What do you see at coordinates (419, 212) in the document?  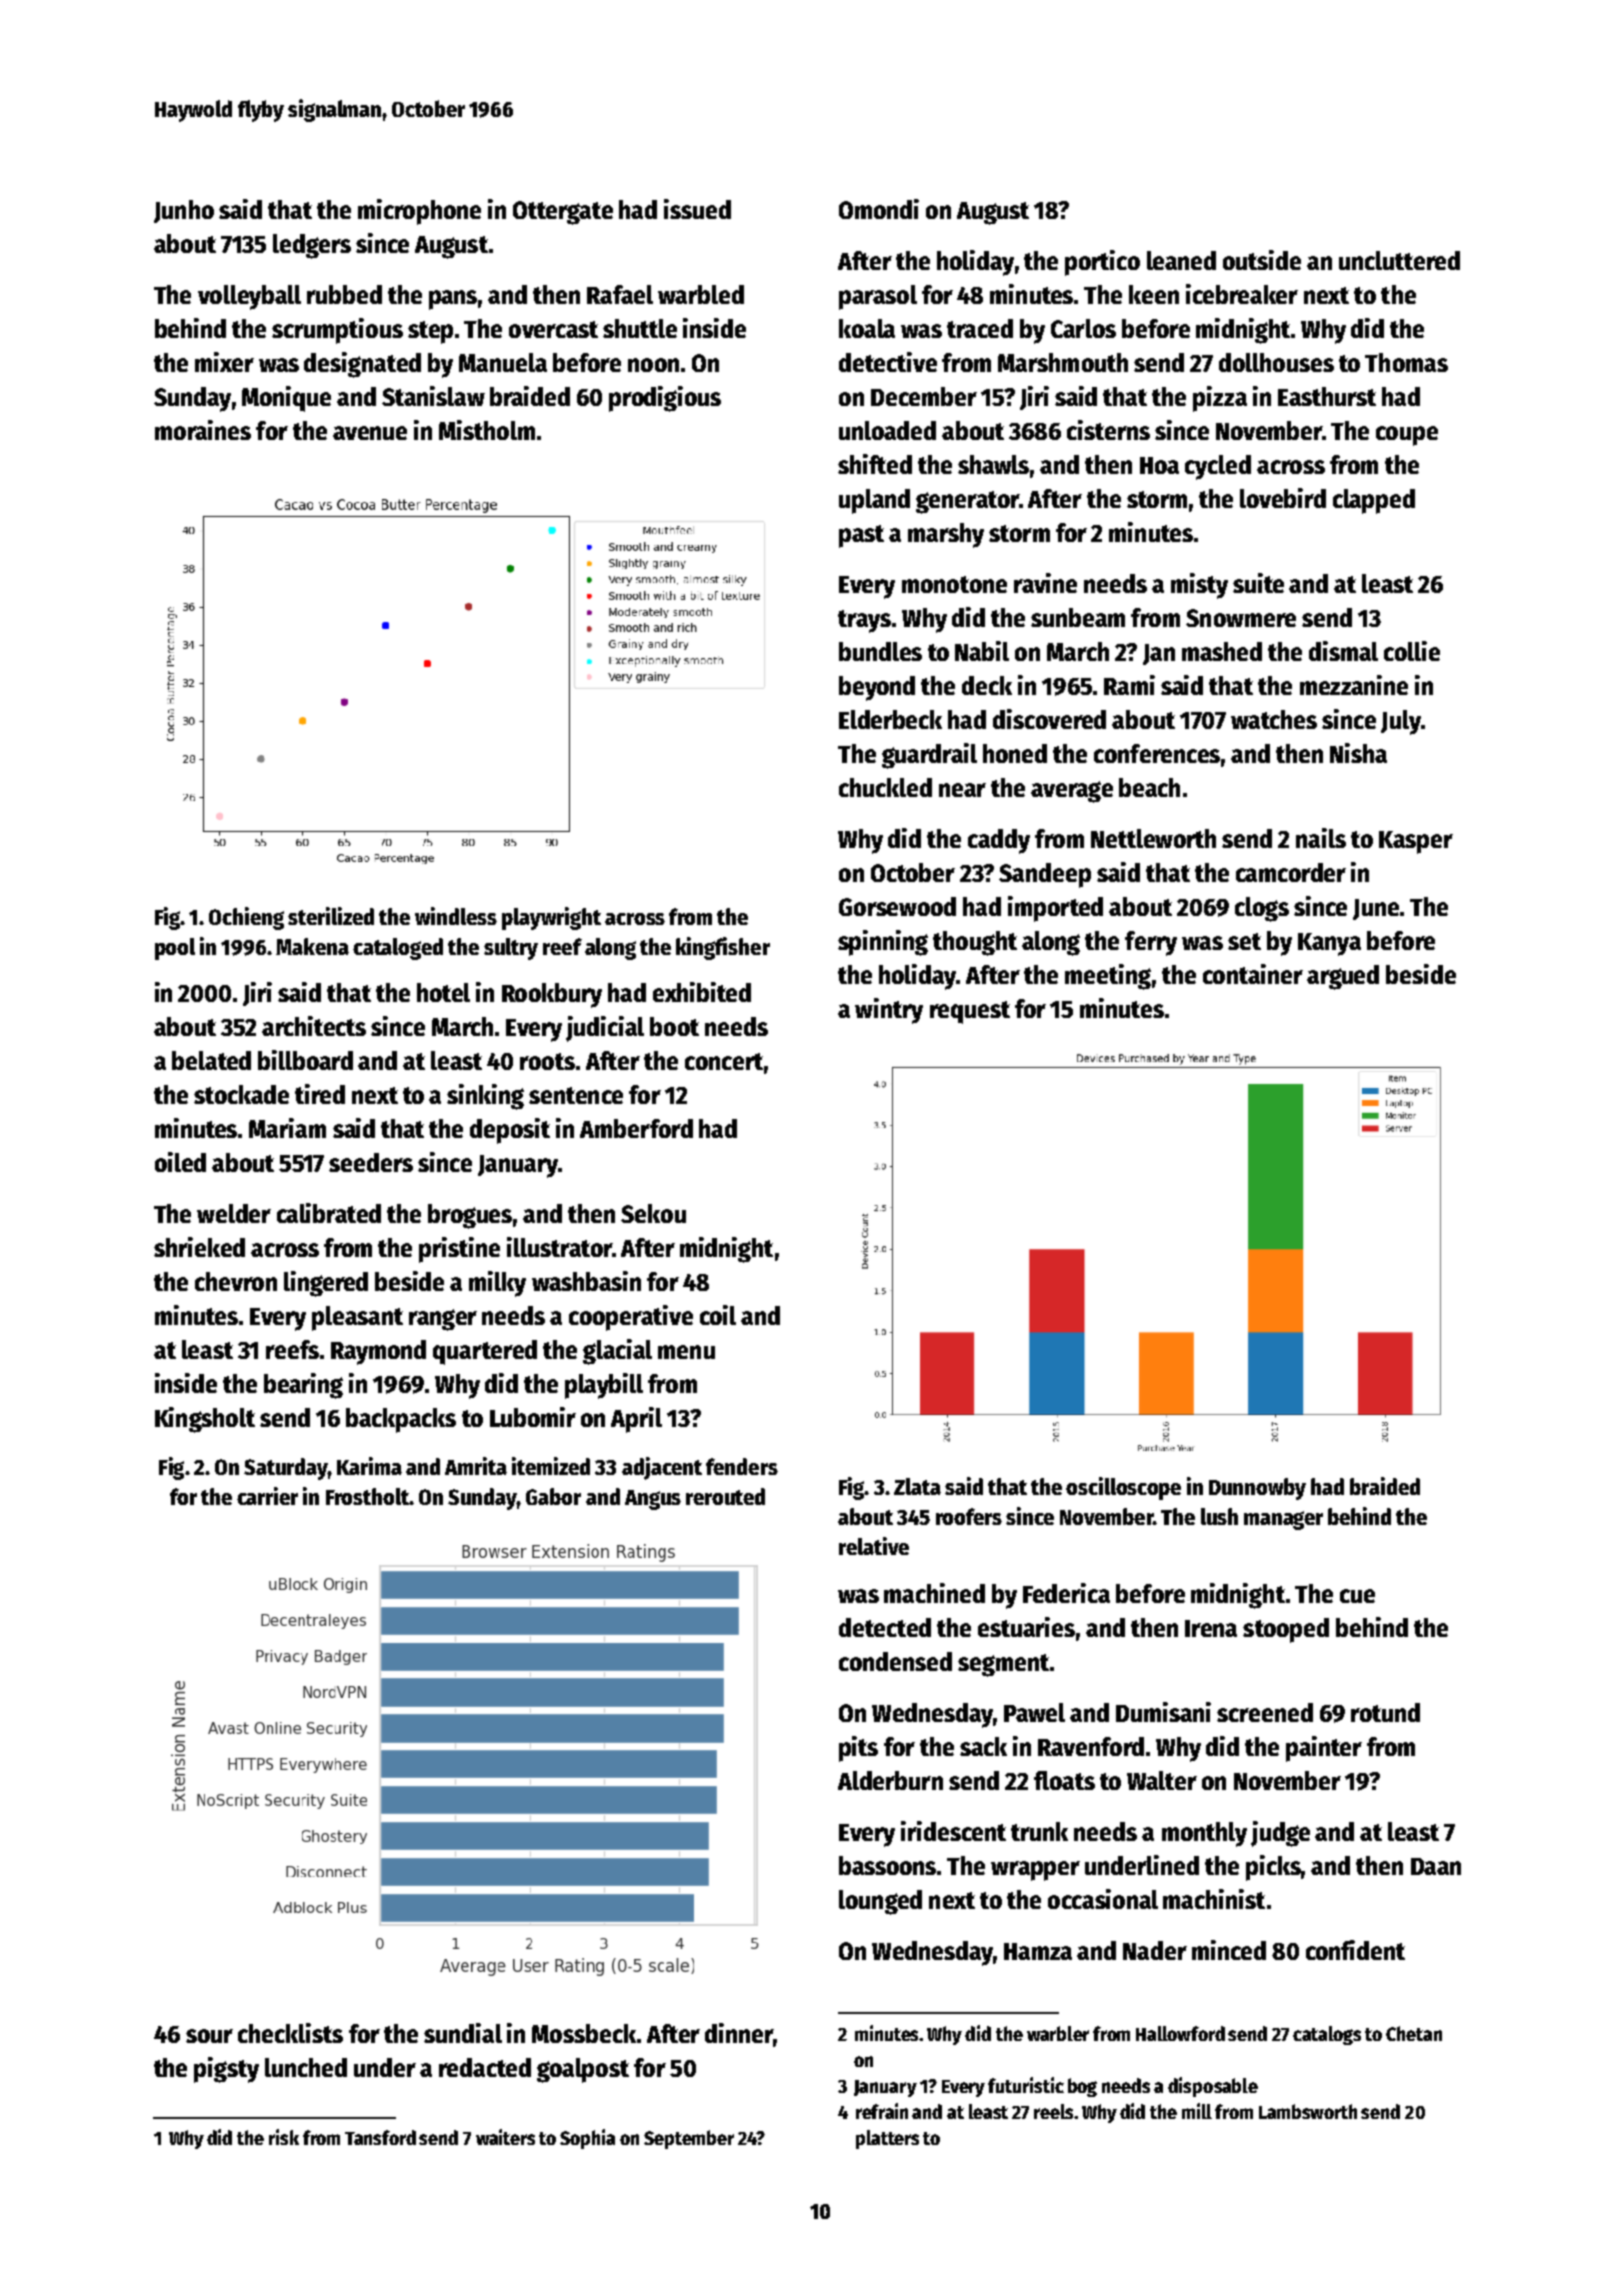 I see `microphone` at bounding box center [419, 212].
